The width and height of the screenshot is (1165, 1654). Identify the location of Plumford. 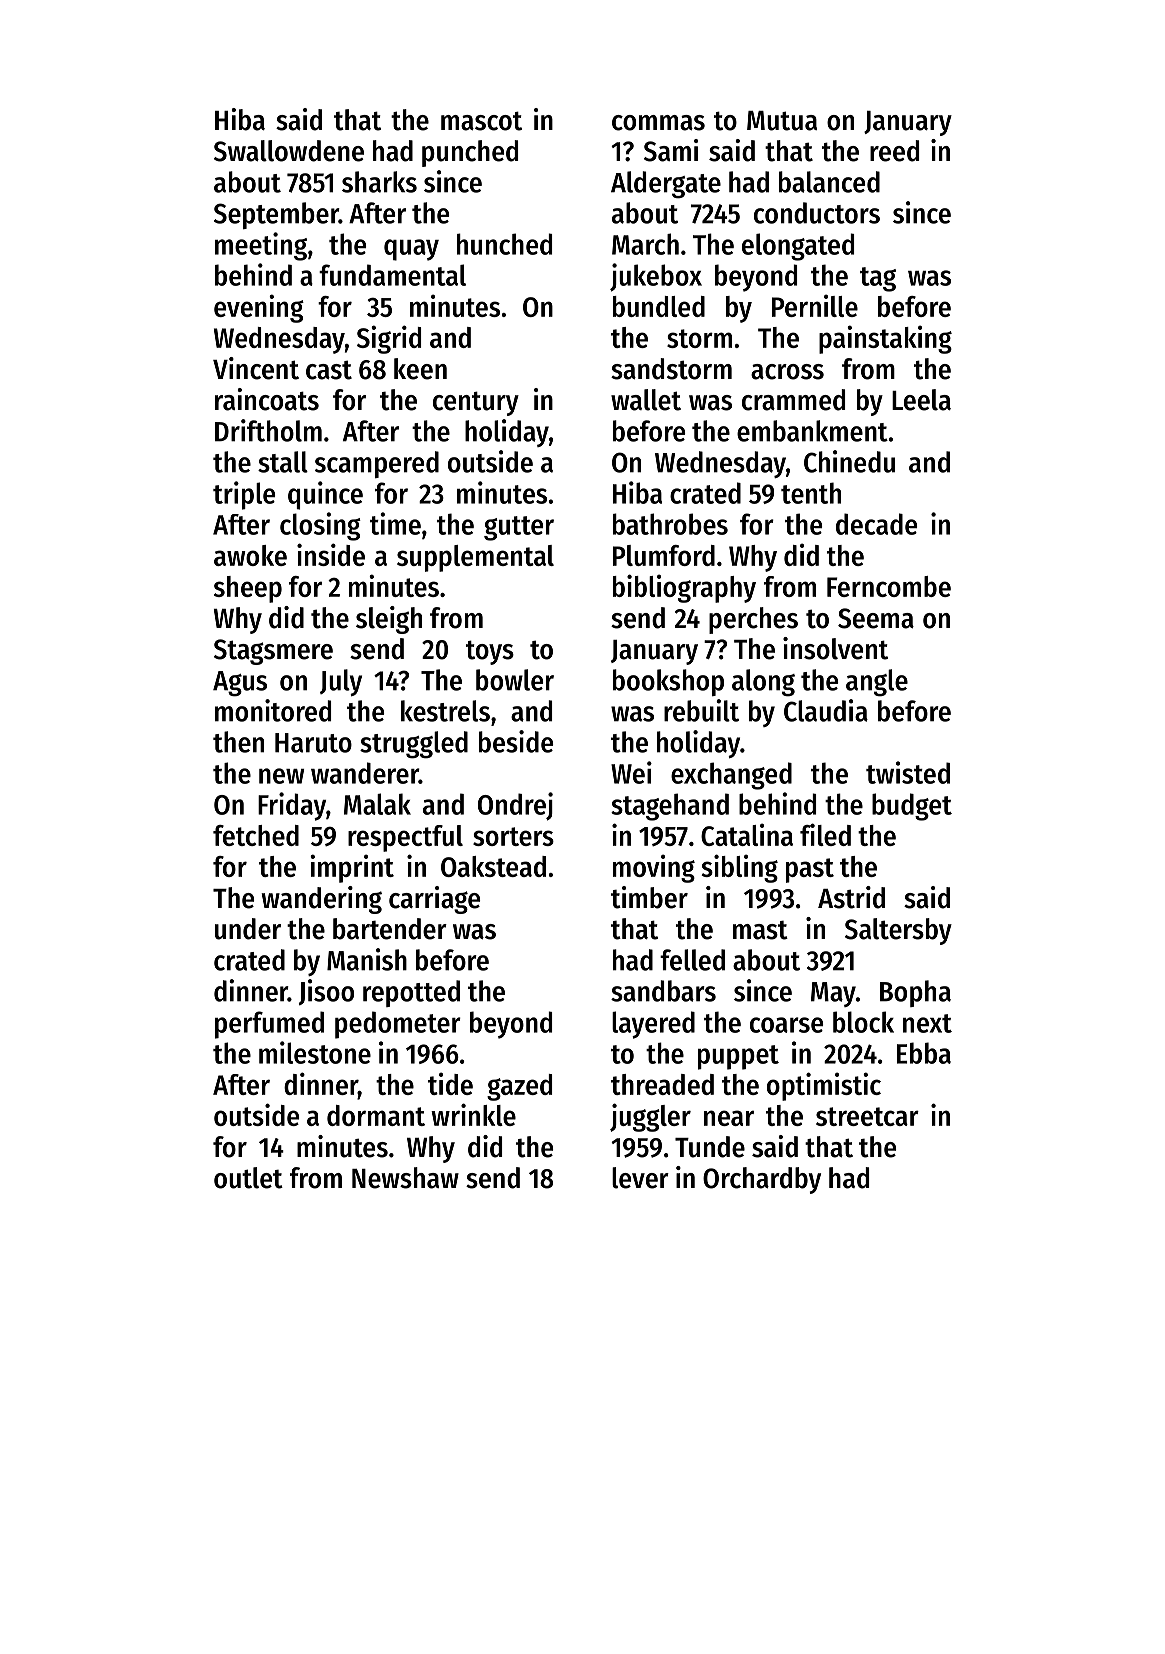
(664, 555).
